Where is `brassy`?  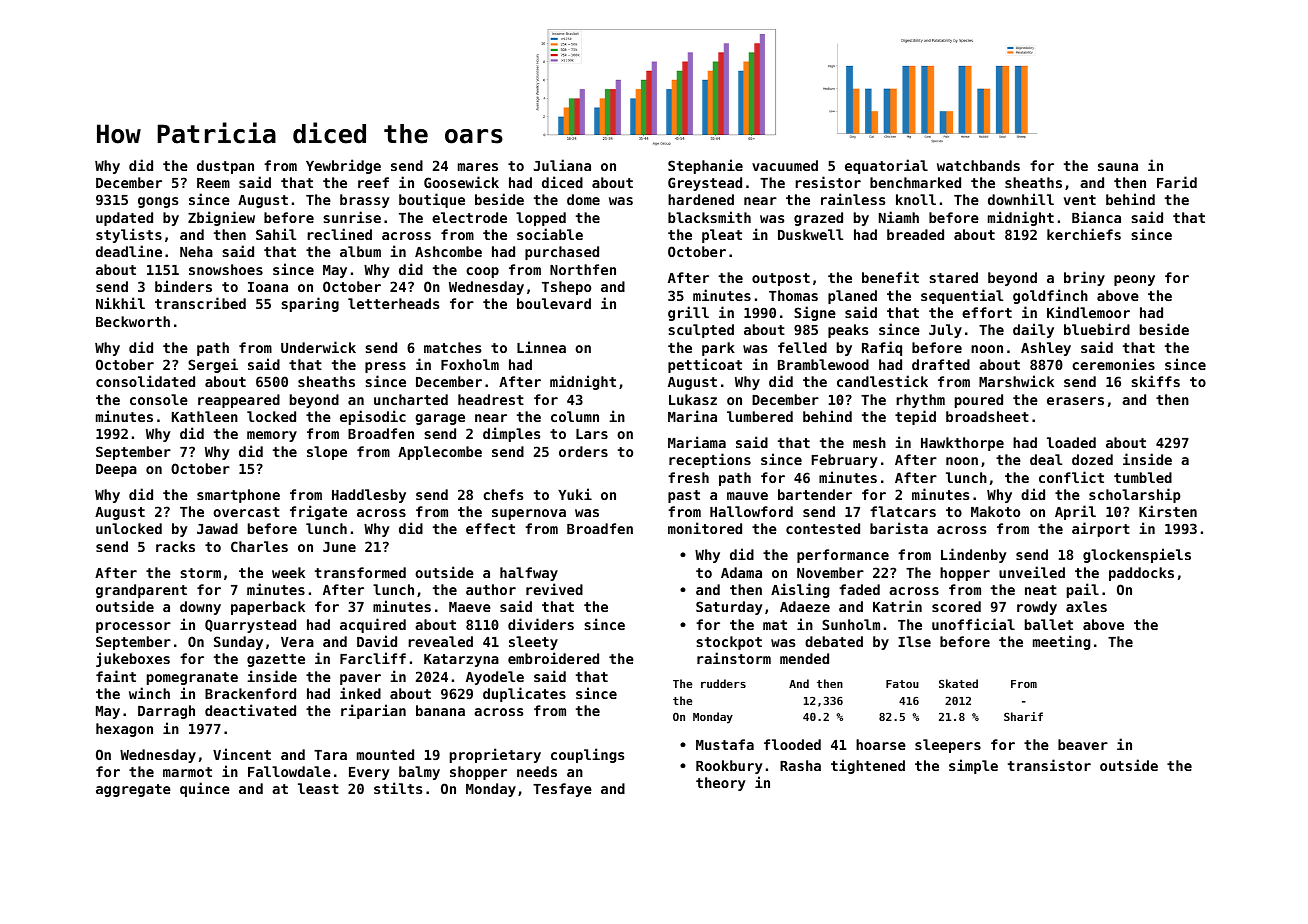 brassy is located at coordinates (365, 201).
